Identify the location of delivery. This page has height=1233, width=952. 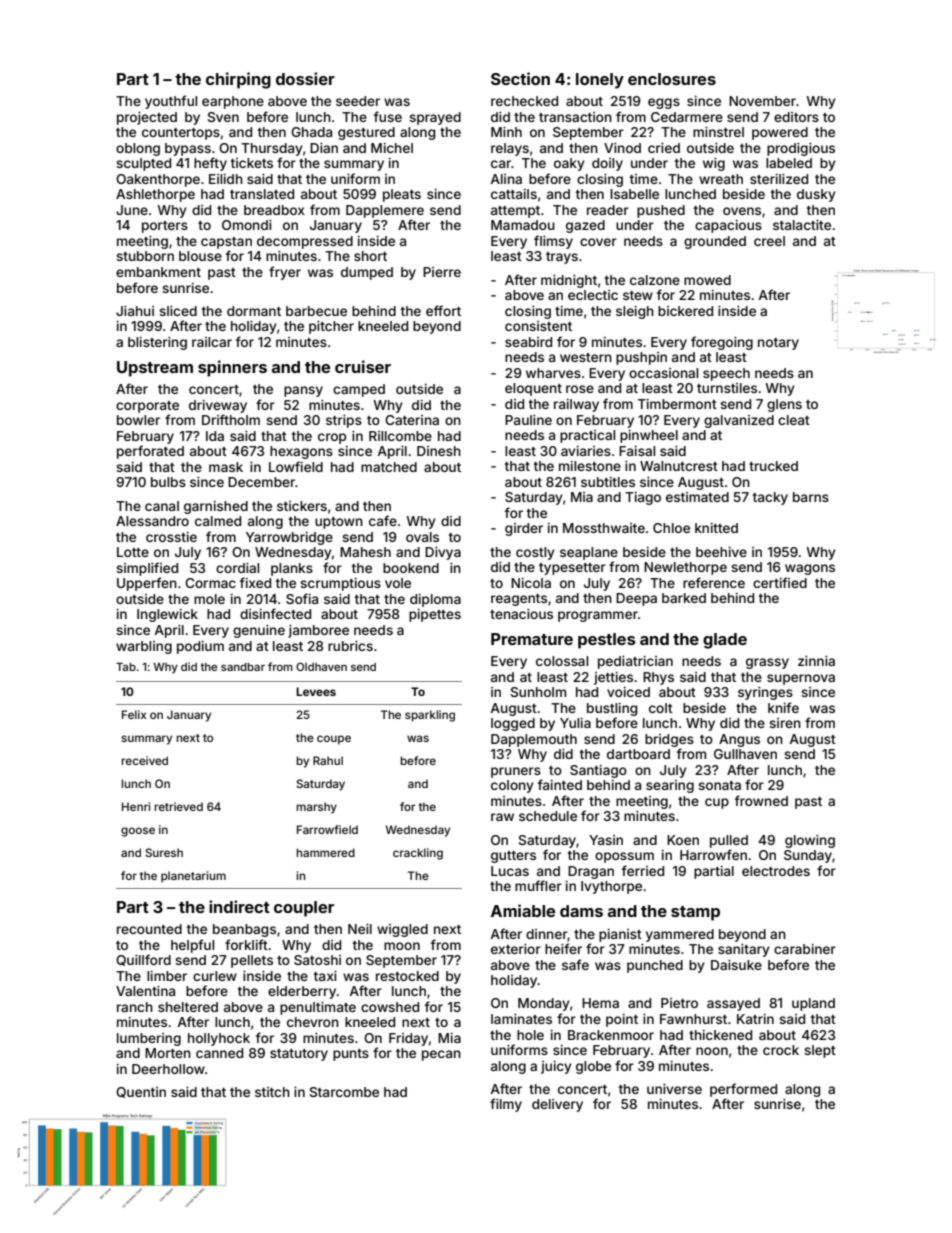
(557, 1105).
